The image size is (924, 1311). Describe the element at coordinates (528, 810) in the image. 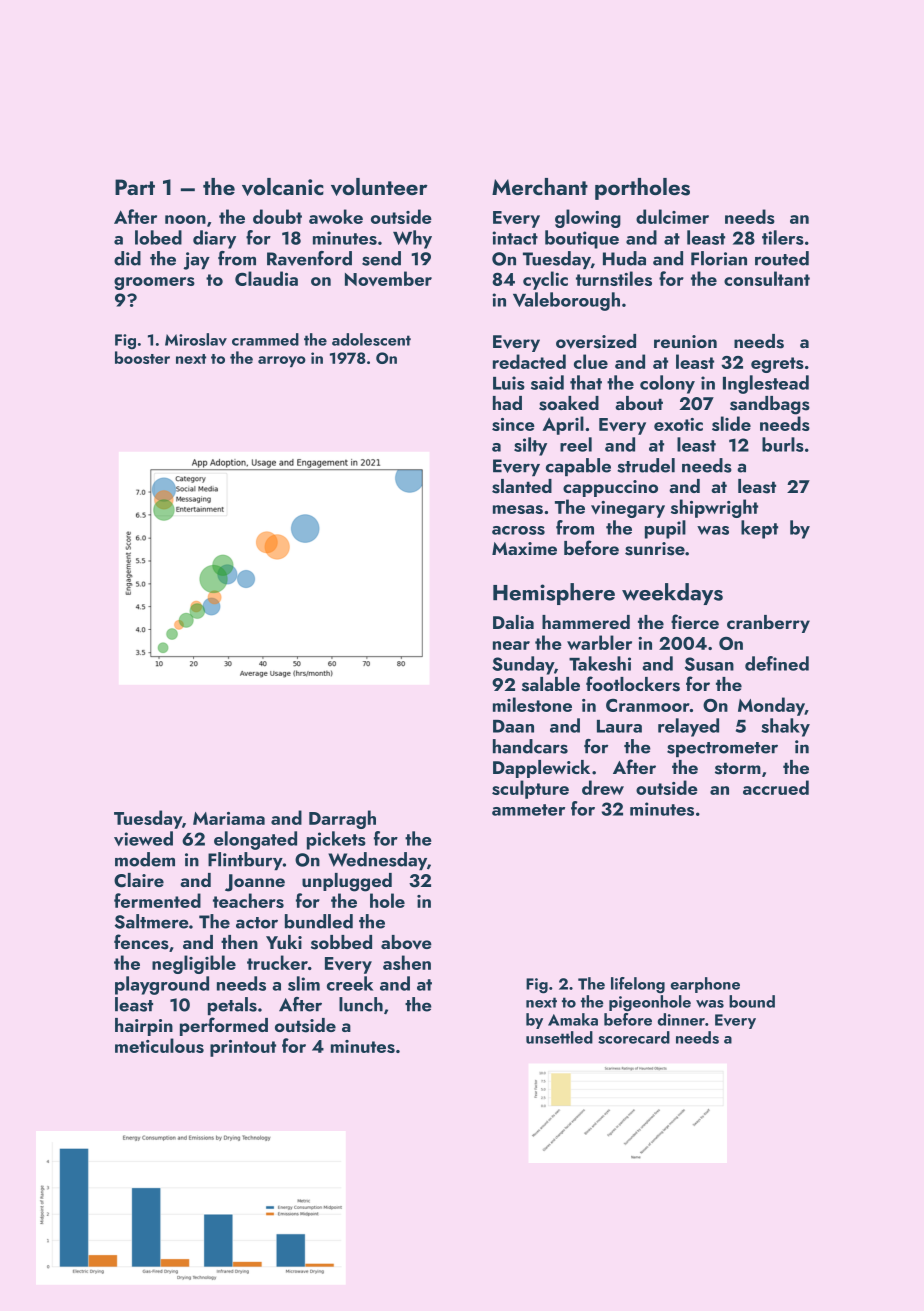

I see `ammeter` at that location.
